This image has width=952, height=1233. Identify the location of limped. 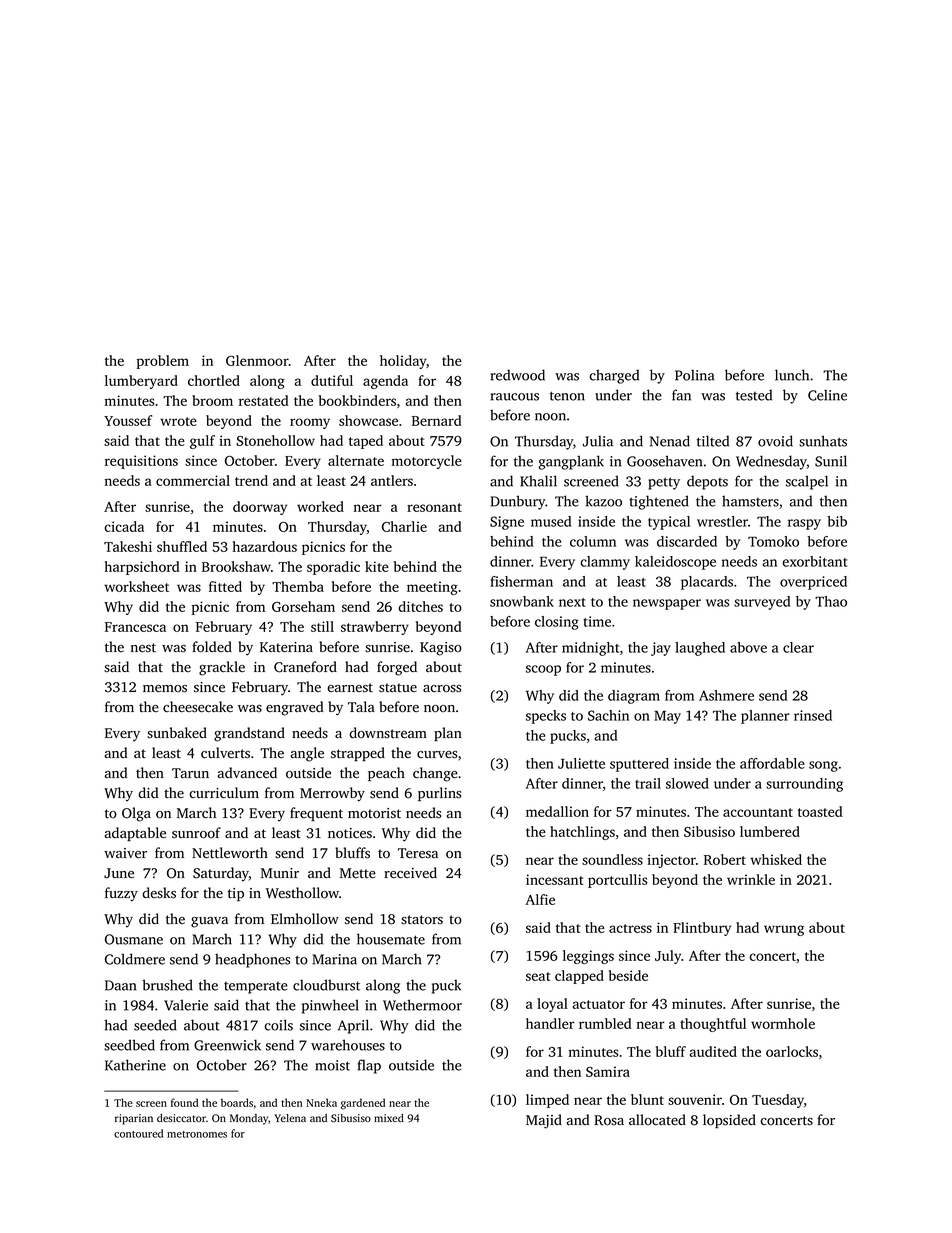
(547, 1101).
